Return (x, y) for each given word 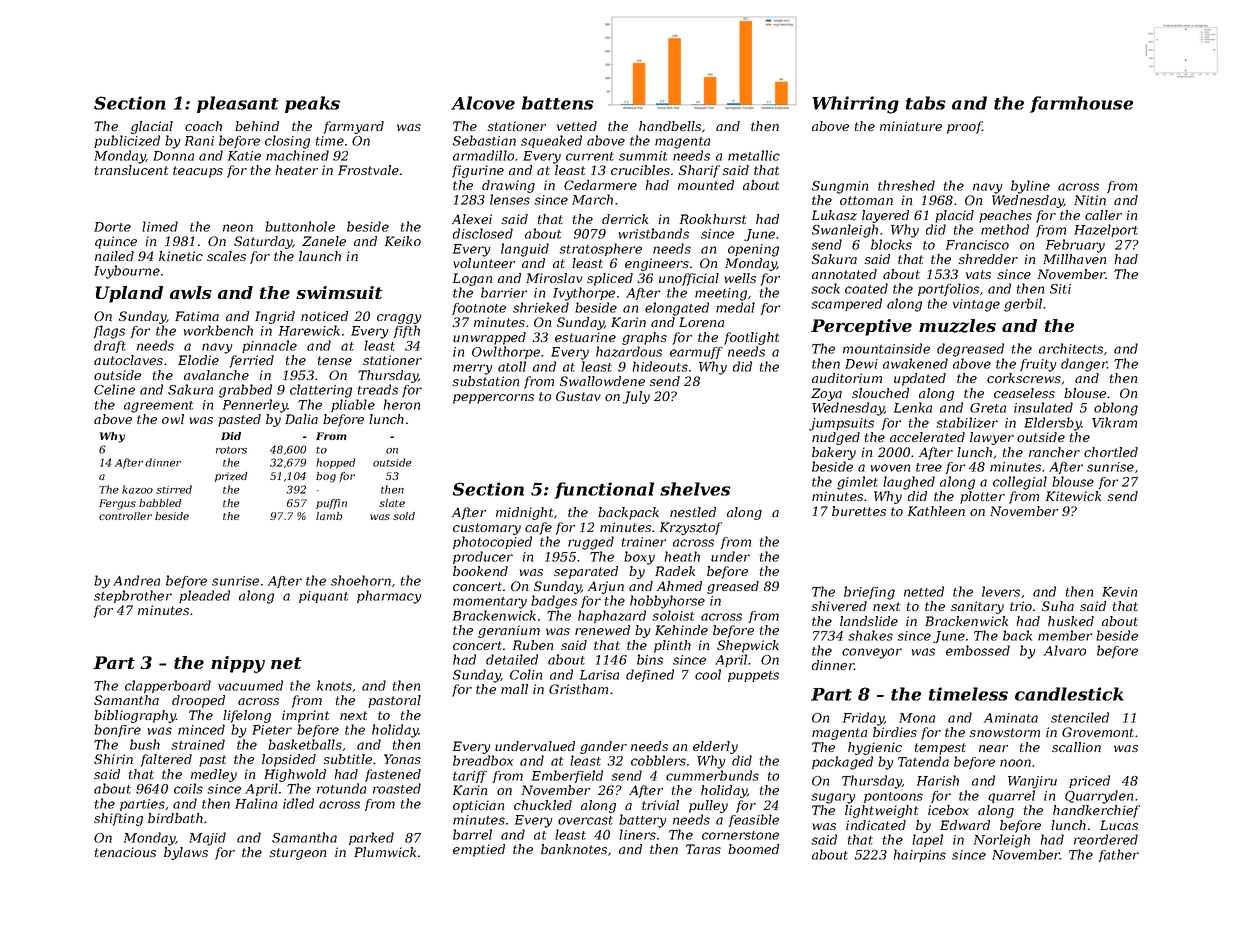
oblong (1116, 409)
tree (929, 467)
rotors (231, 450)
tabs (926, 103)
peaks (312, 104)
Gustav (578, 396)
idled (298, 803)
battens (558, 103)
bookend (480, 571)
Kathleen (936, 511)
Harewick (309, 330)
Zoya (826, 394)
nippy (238, 664)
